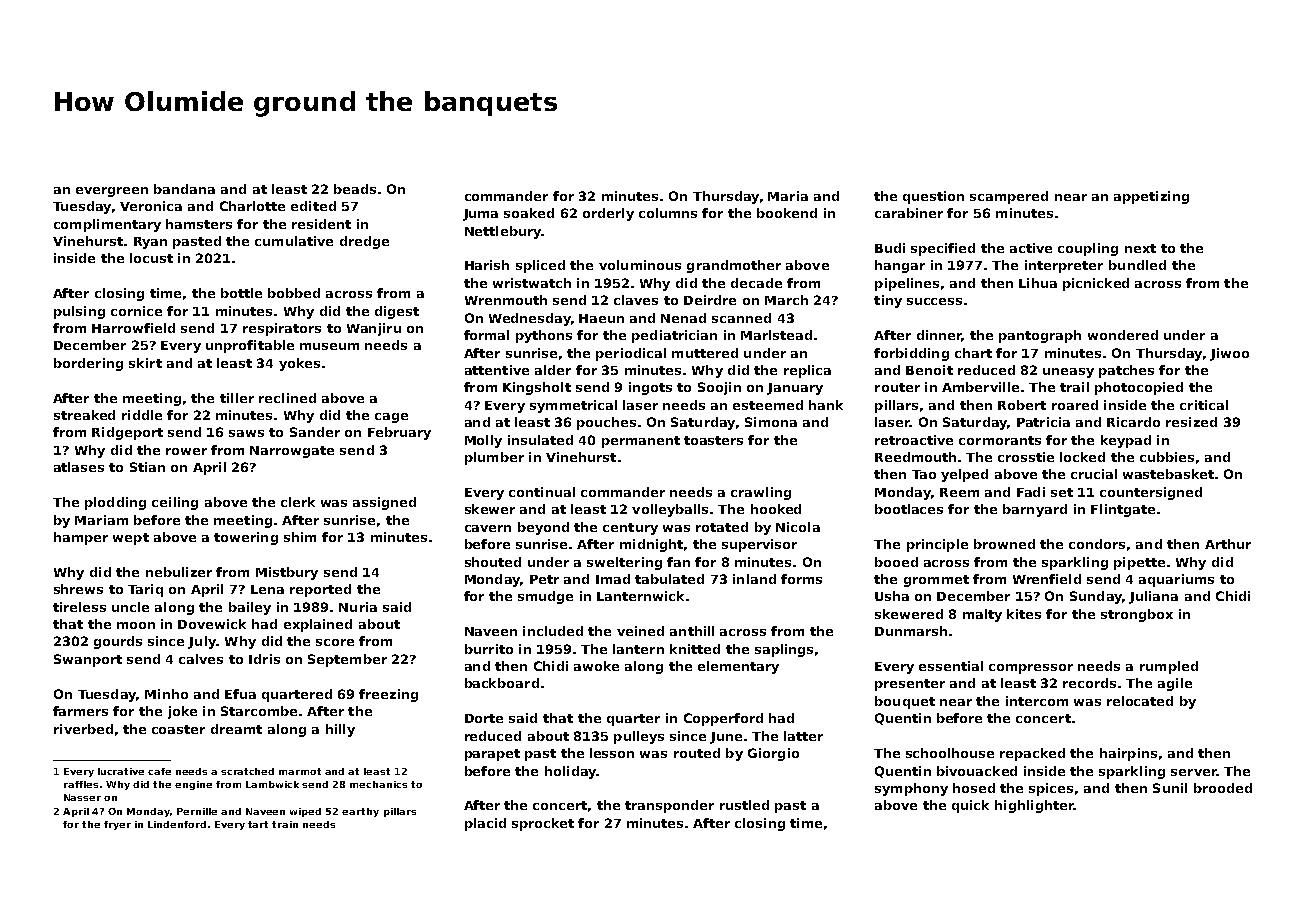 This document has width=1308, height=924. I want to click on burrito, so click(489, 649).
